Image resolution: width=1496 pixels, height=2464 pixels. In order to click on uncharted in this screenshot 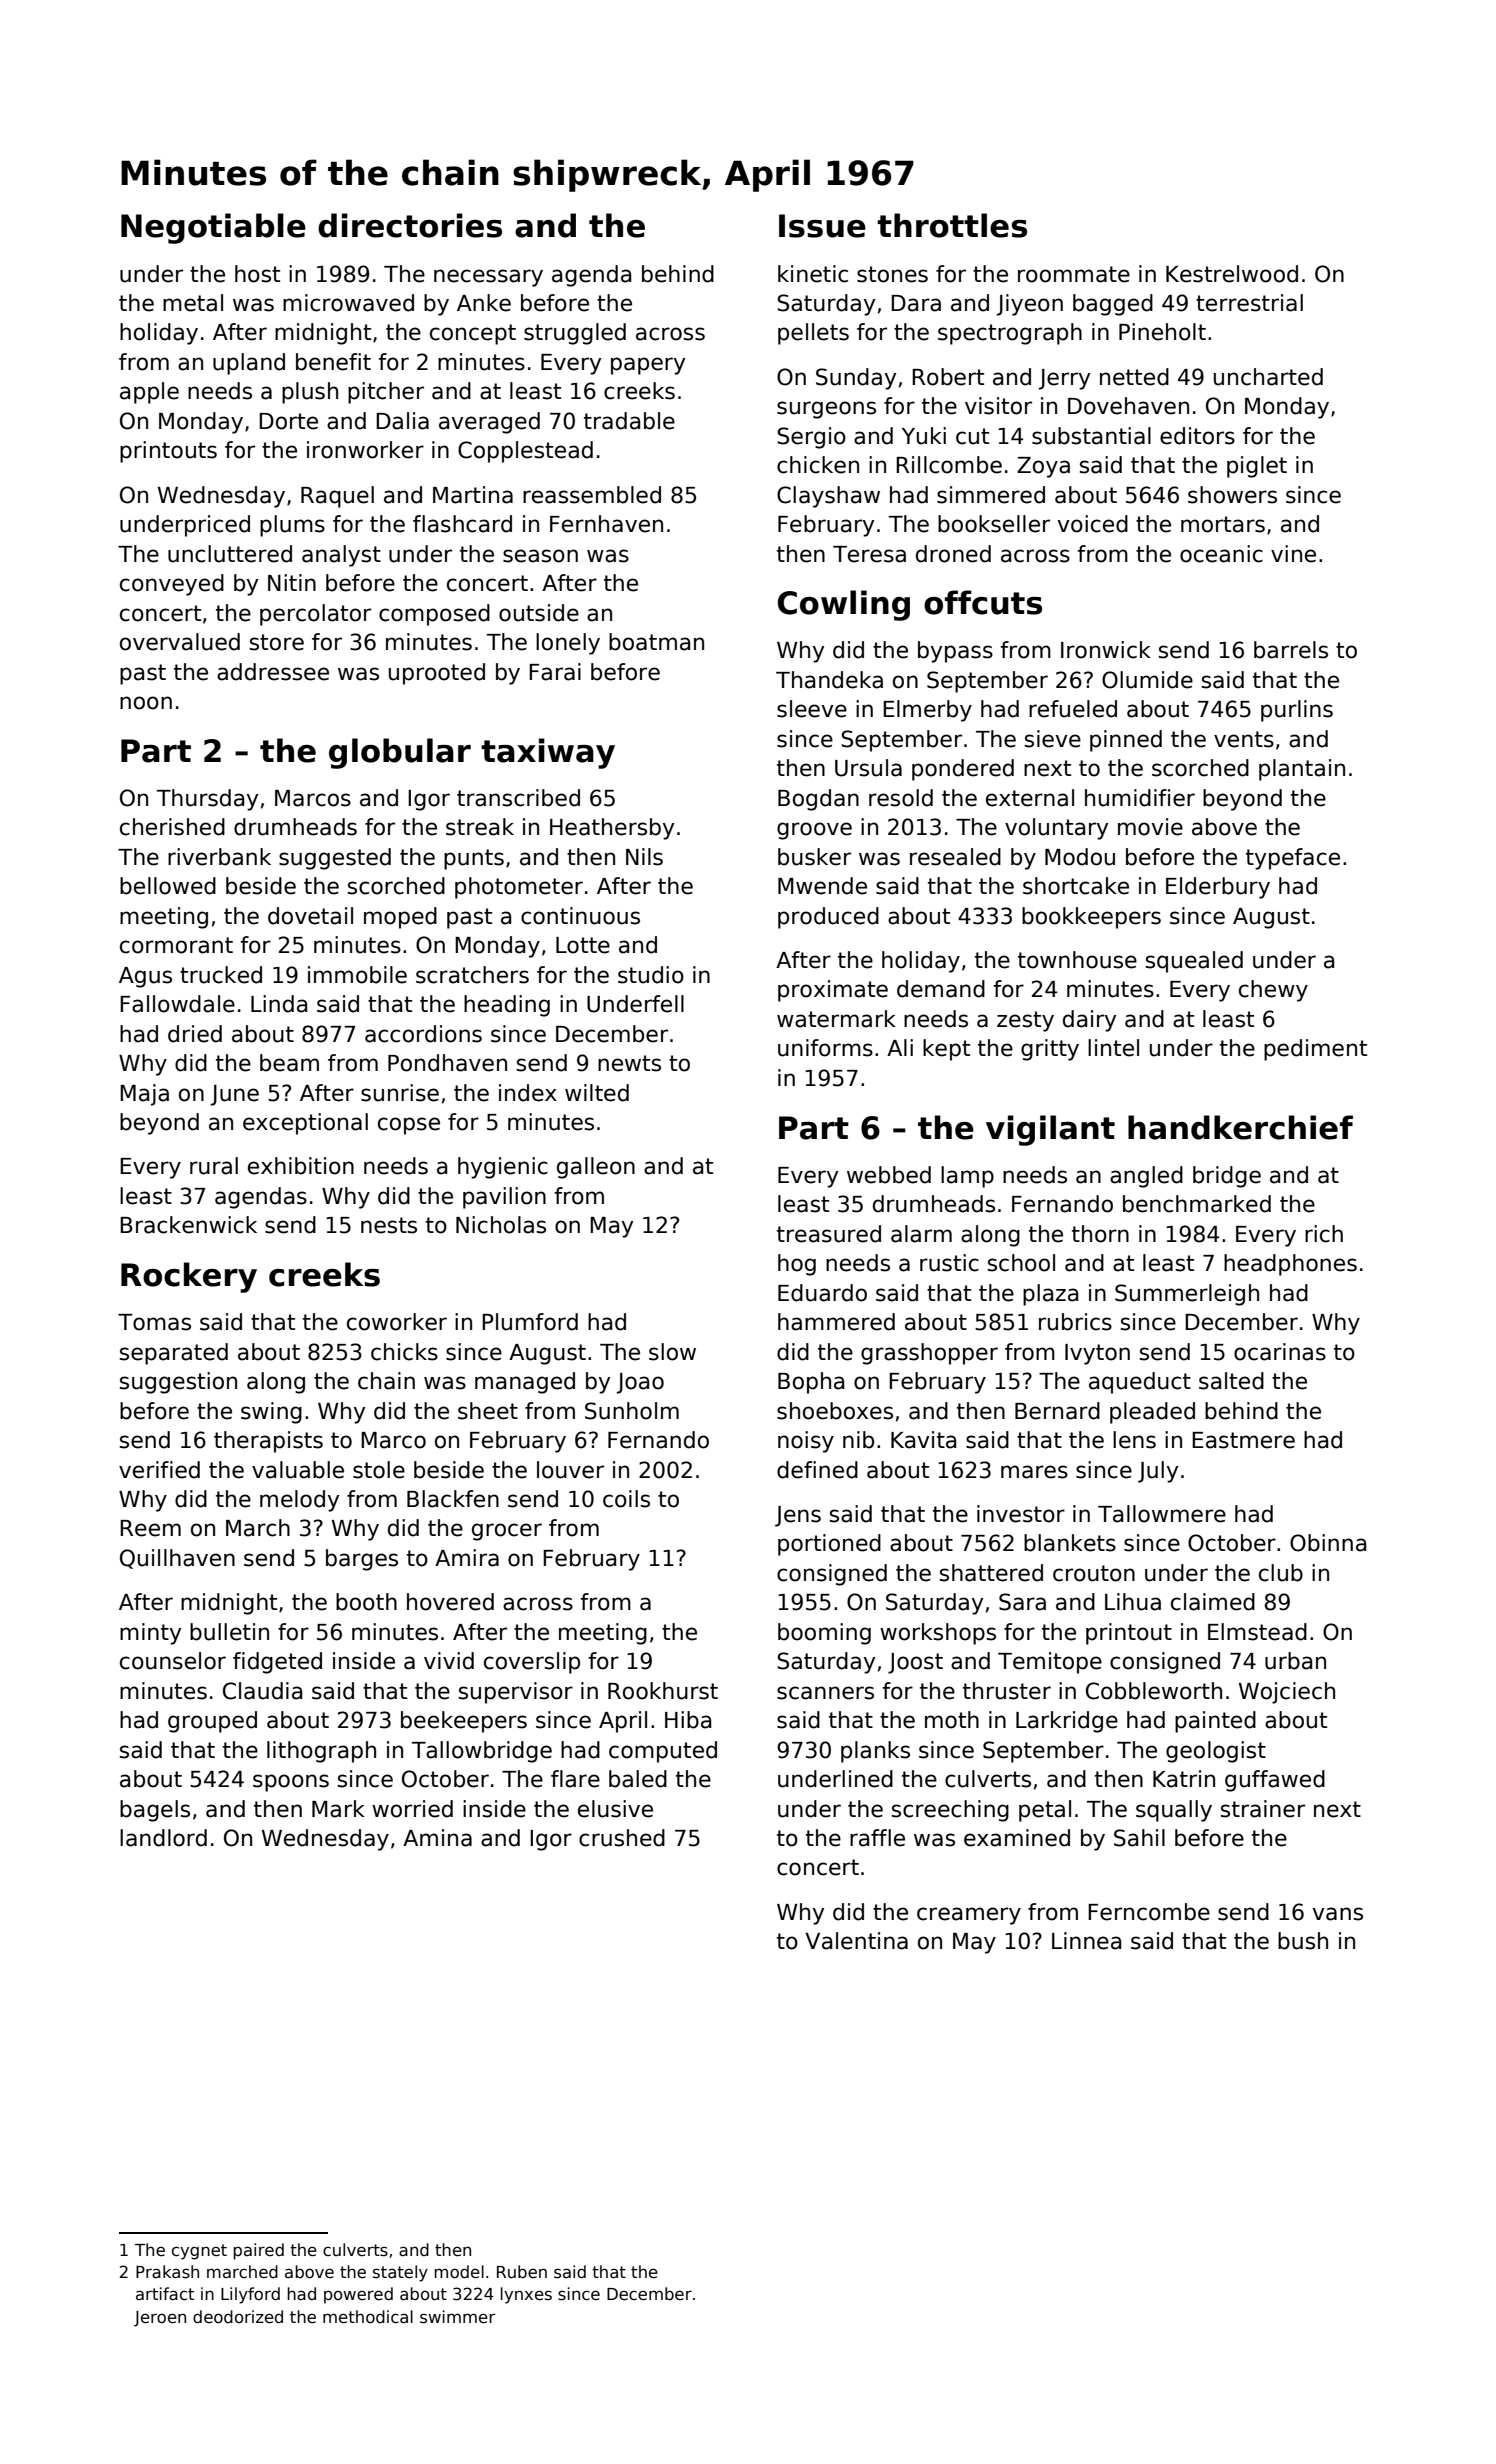, I will do `click(1268, 377)`.
